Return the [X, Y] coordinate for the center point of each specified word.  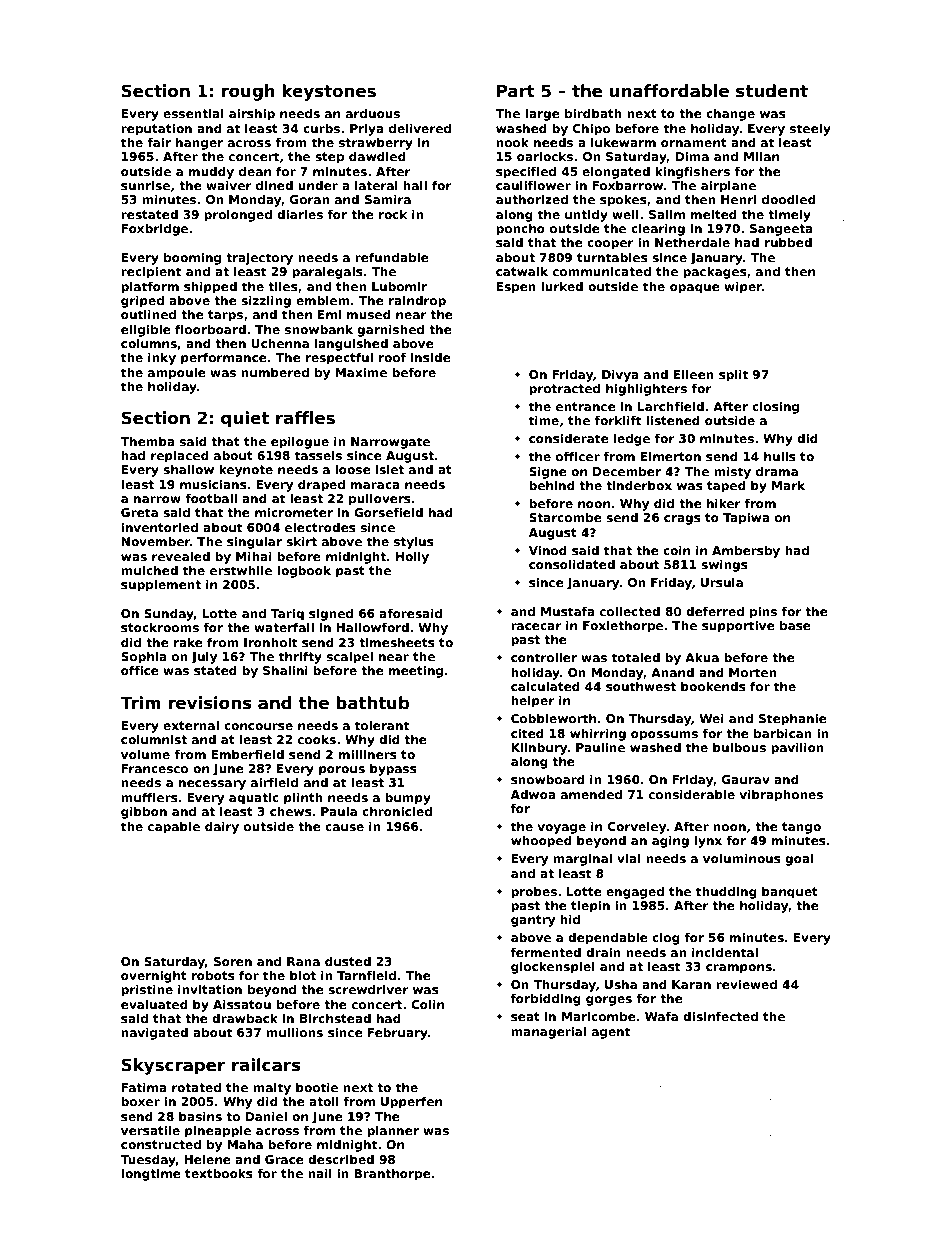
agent [611, 1033]
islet [390, 469]
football [211, 498]
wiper [743, 287]
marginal [582, 860]
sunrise [145, 185]
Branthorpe [392, 1174]
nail [320, 1173]
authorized [532, 199]
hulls [780, 456]
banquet [790, 892]
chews [291, 811]
